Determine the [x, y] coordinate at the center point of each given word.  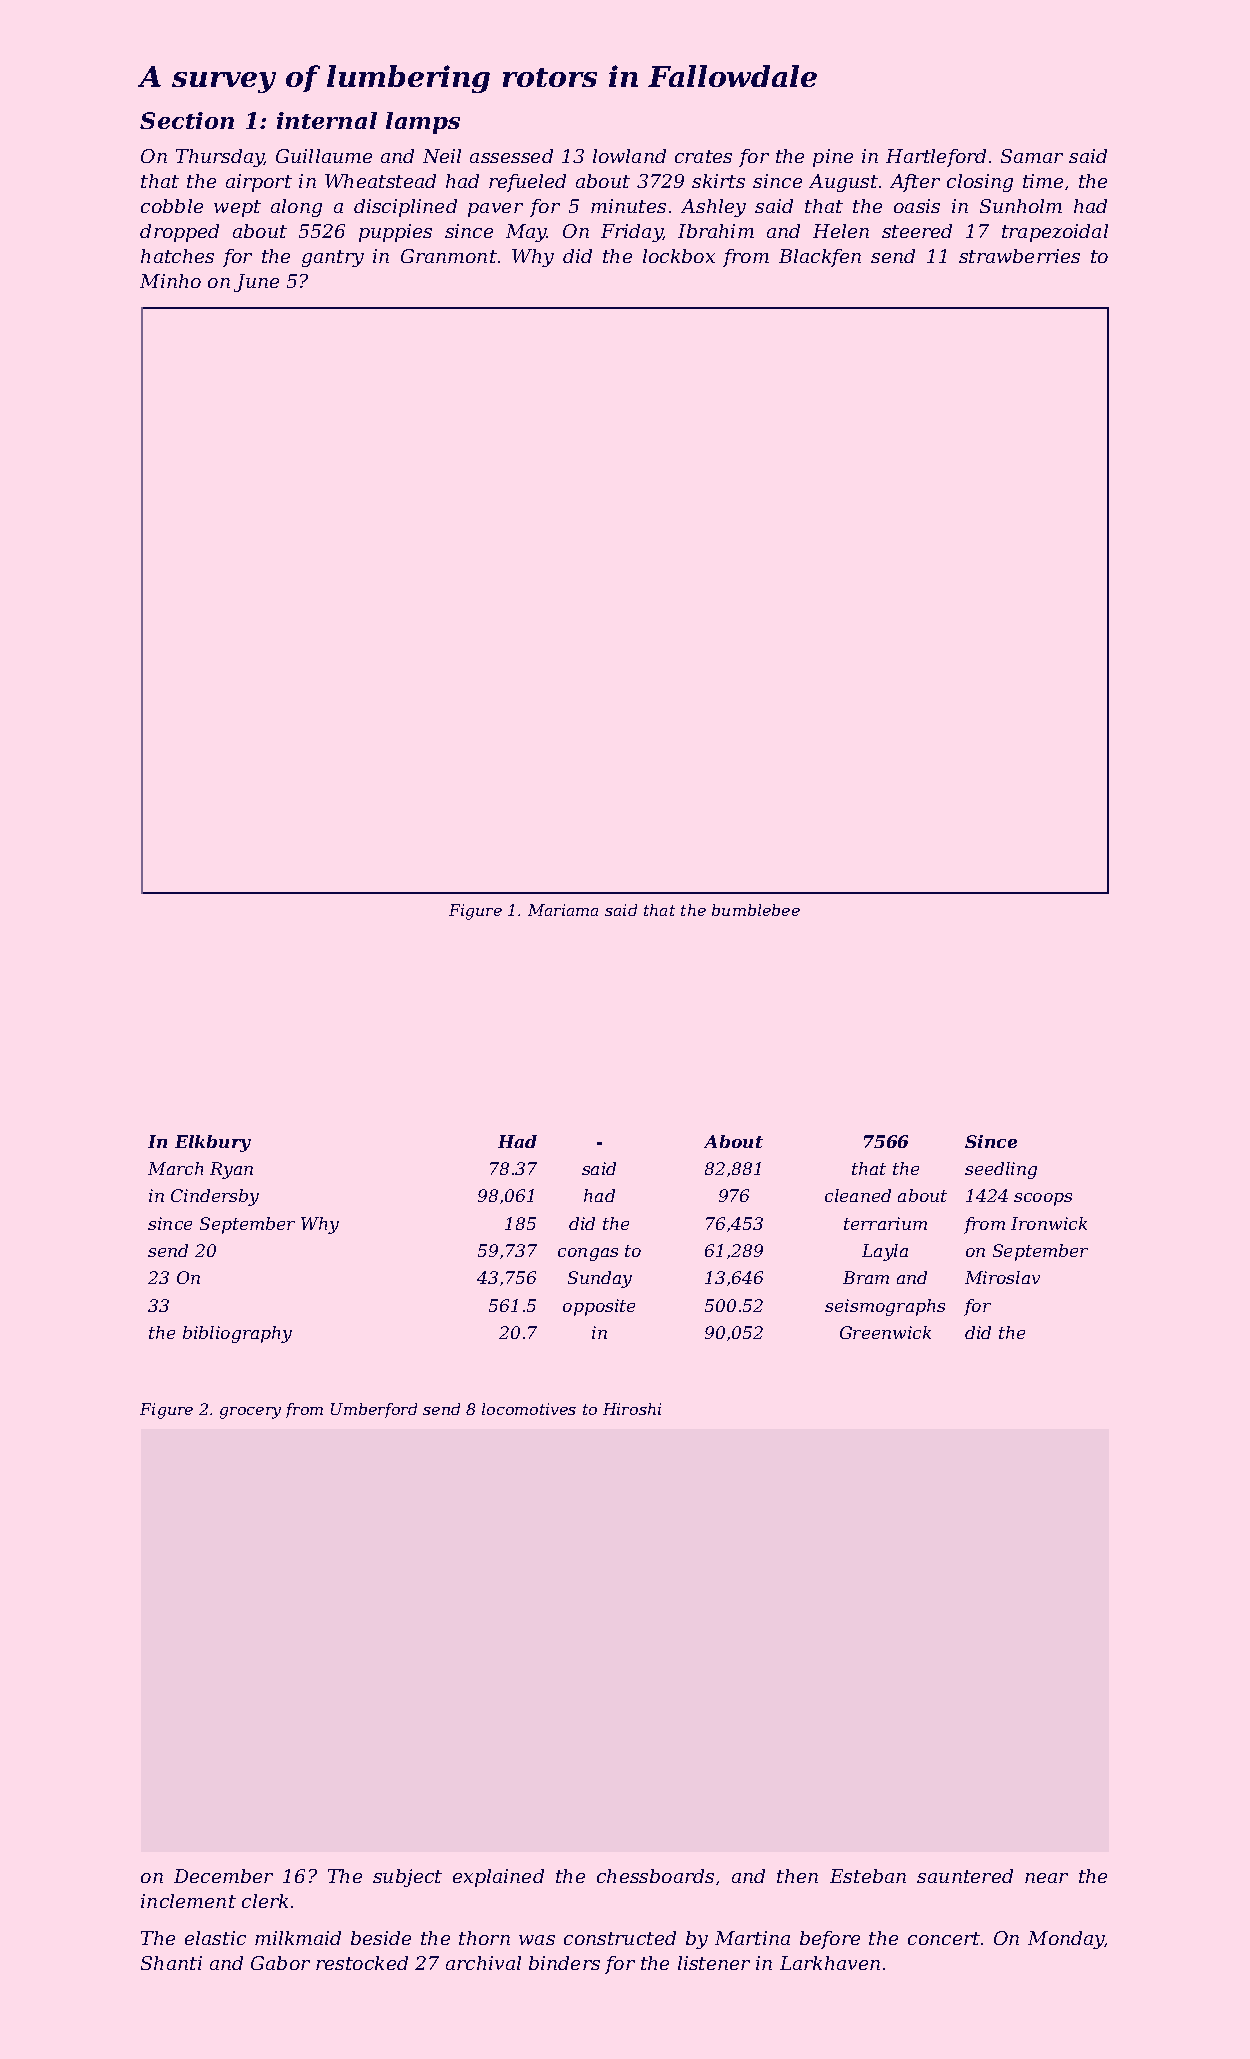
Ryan [231, 1170]
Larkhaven [830, 1963]
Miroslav [1002, 1277]
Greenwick [885, 1332]
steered [917, 231]
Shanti [171, 1963]
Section [187, 120]
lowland [629, 156]
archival [483, 1963]
